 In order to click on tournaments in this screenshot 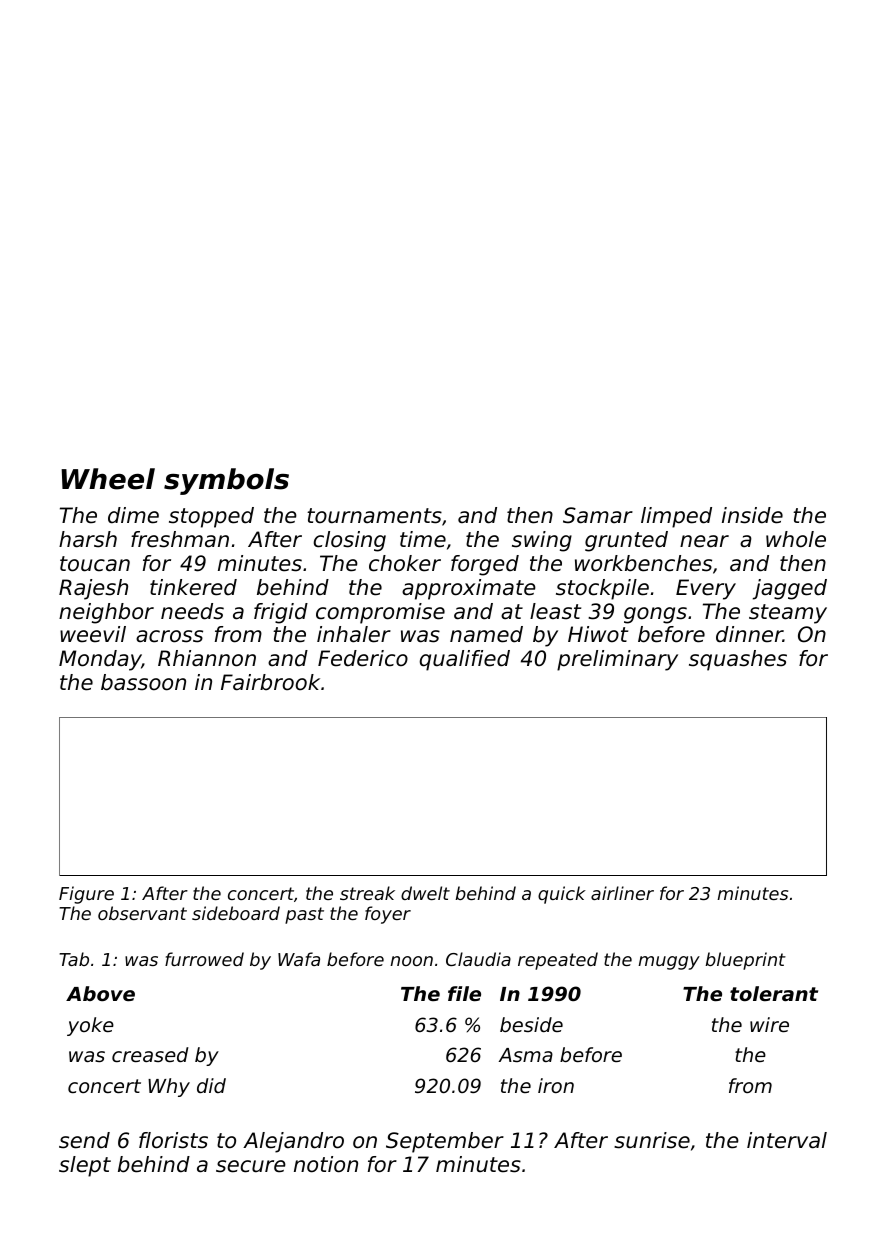, I will do `click(374, 516)`.
